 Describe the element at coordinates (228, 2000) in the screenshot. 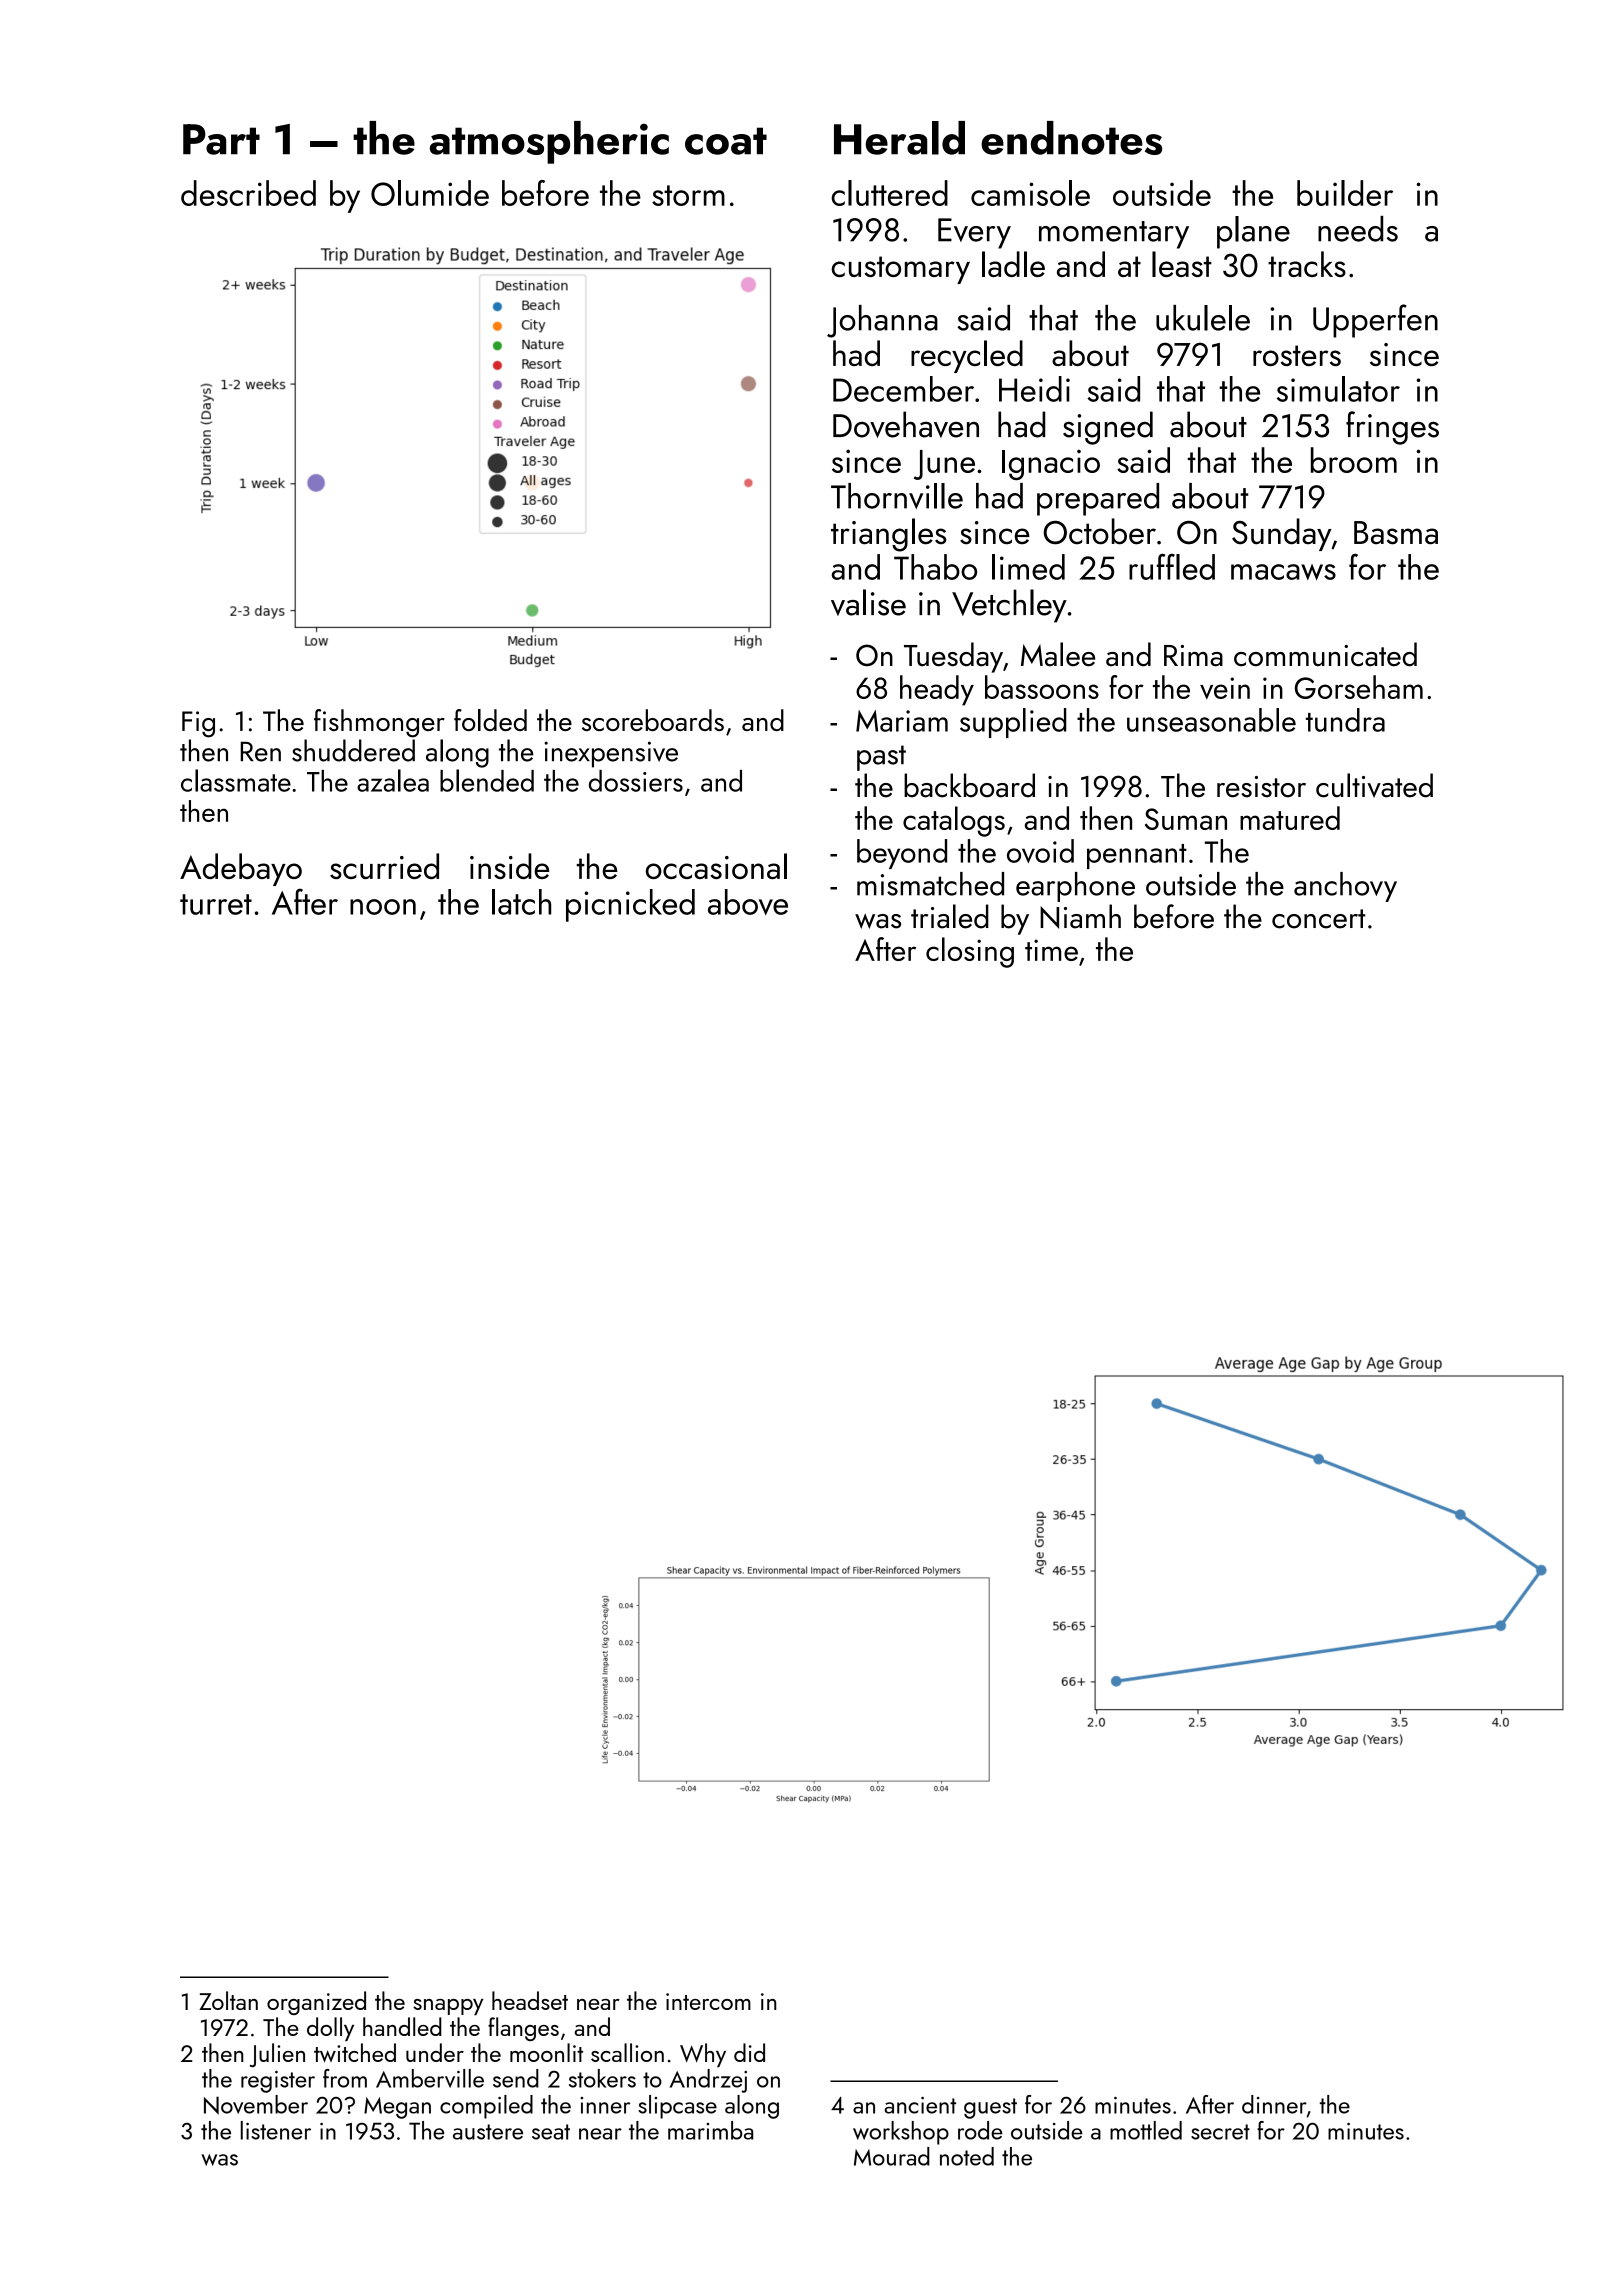

I see `Zoltan` at that location.
